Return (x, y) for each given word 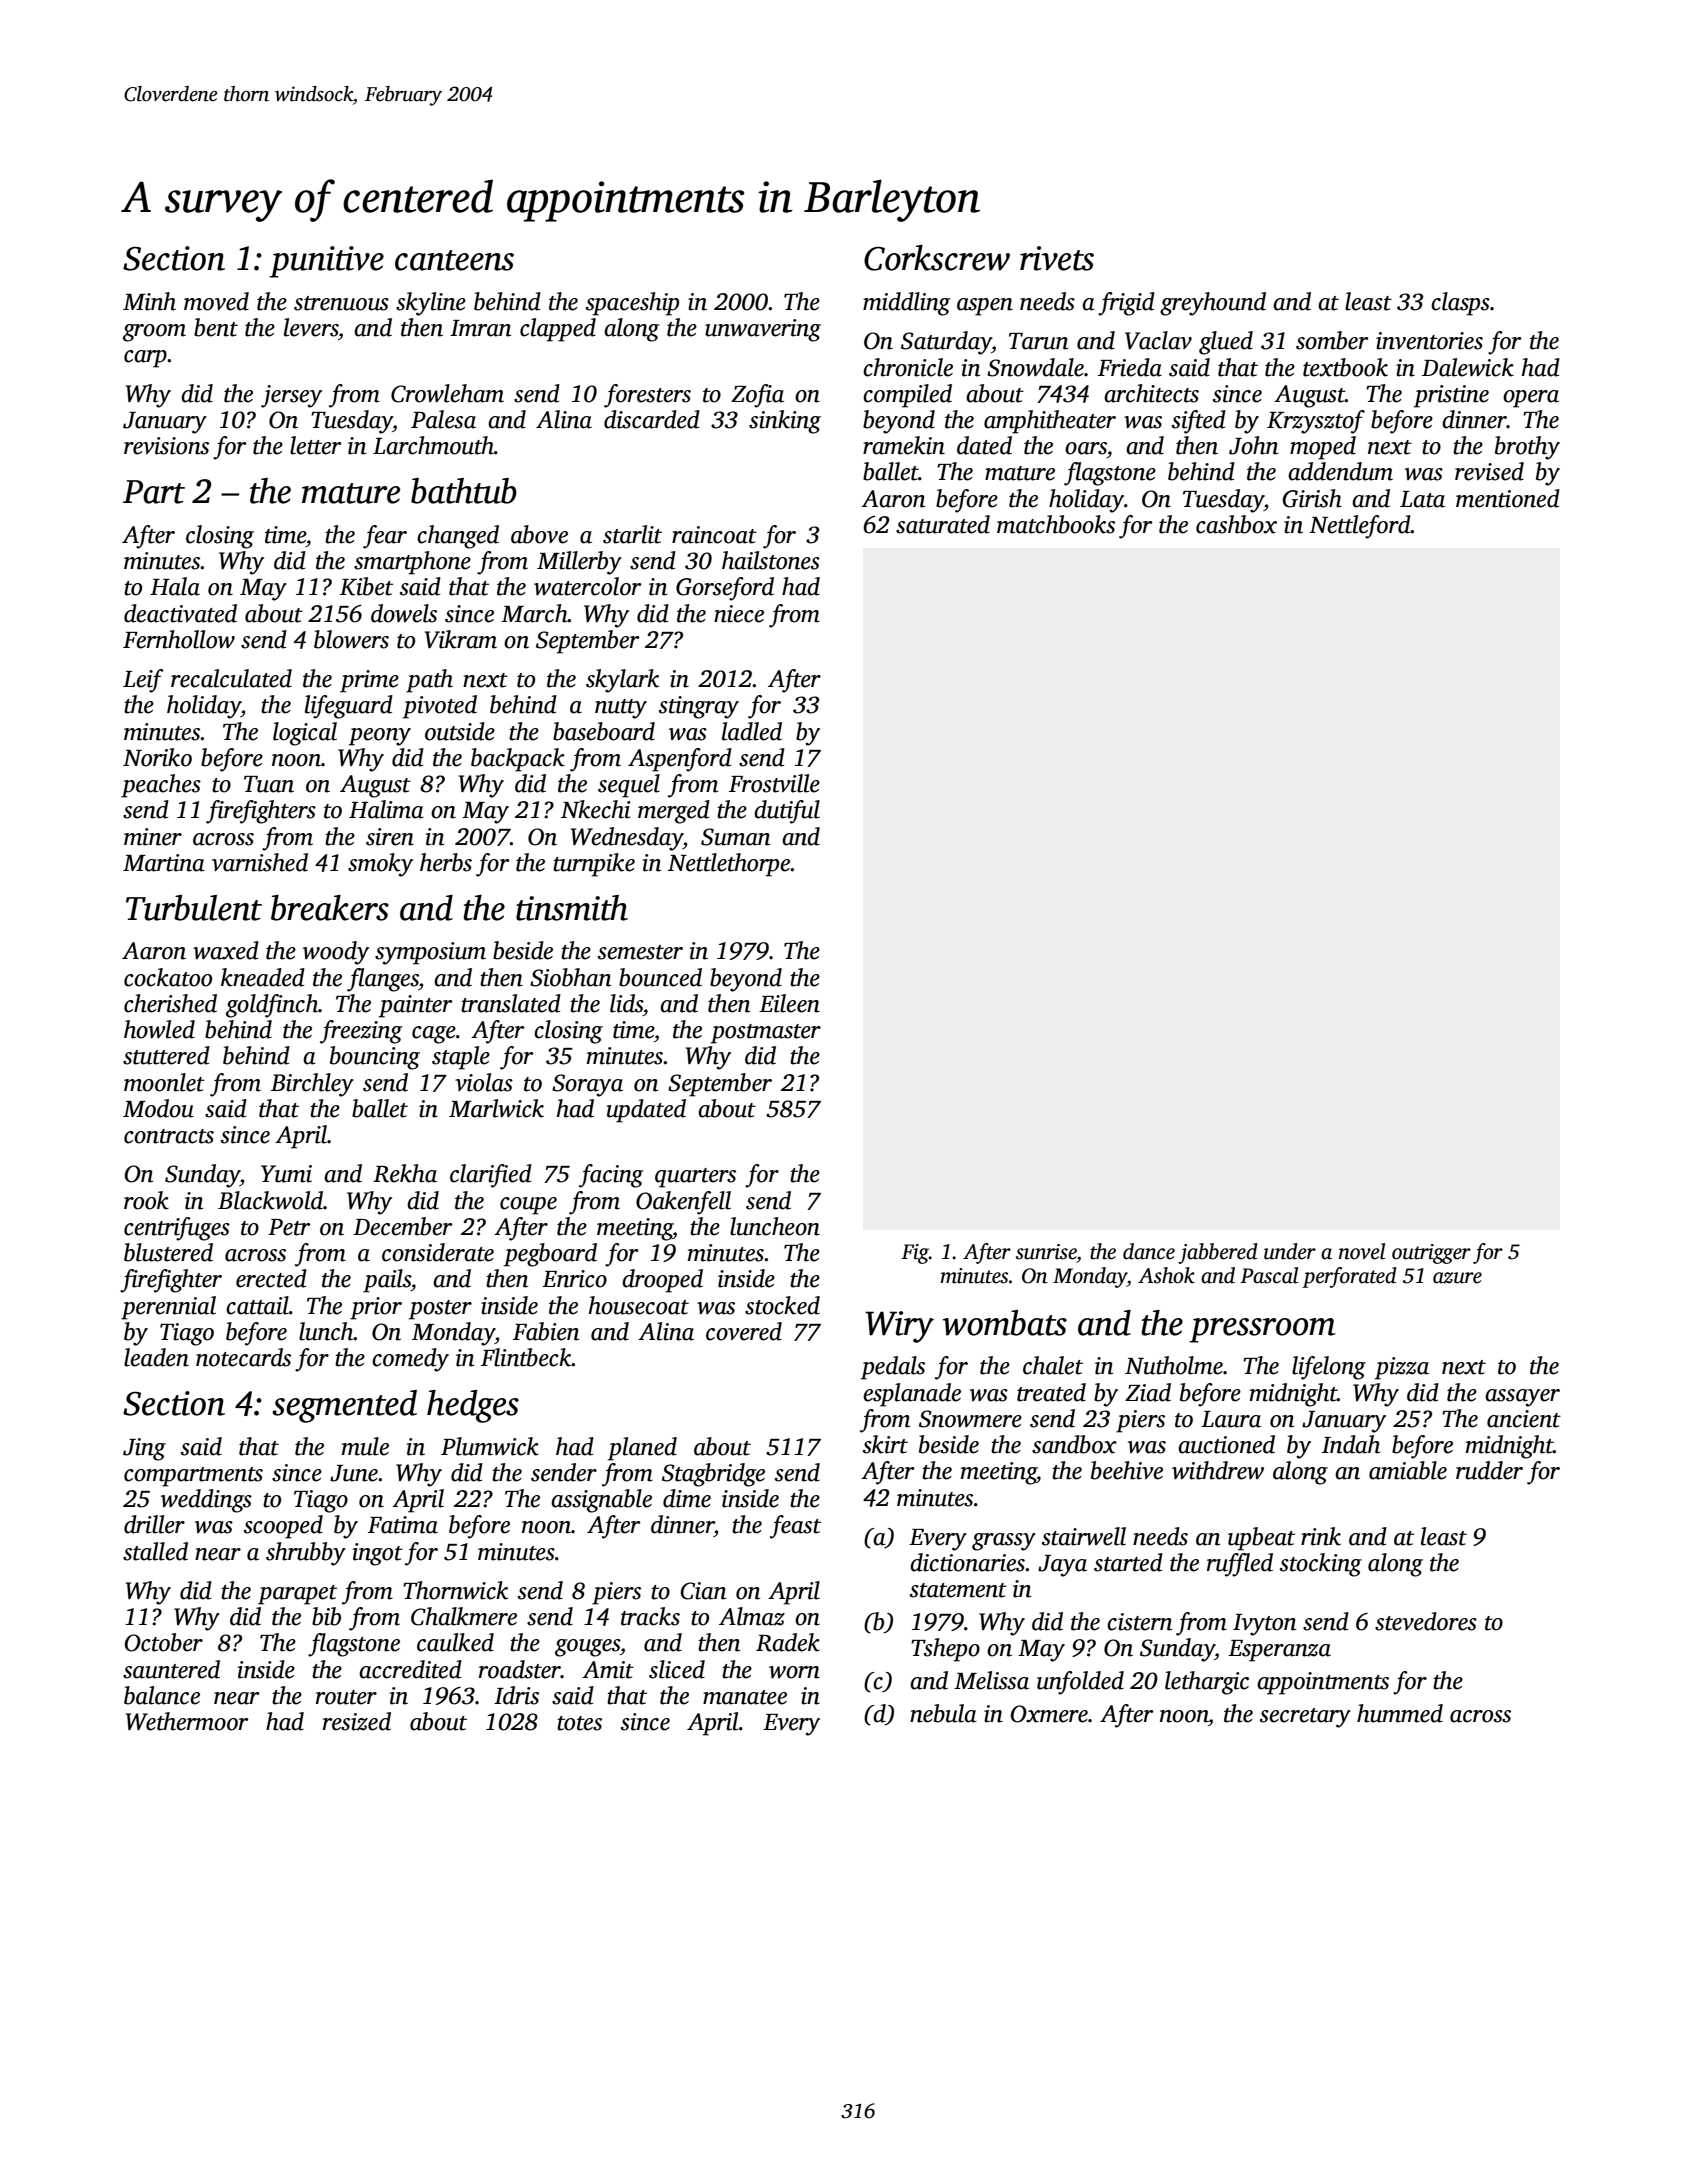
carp (145, 359)
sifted (1199, 422)
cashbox (1236, 524)
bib (326, 1616)
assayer (1522, 1398)
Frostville (774, 783)
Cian (703, 1591)
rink (1321, 1536)
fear (385, 537)
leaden (156, 1357)
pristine (1451, 396)
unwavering (763, 330)
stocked (782, 1305)
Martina (164, 863)
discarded (652, 419)
